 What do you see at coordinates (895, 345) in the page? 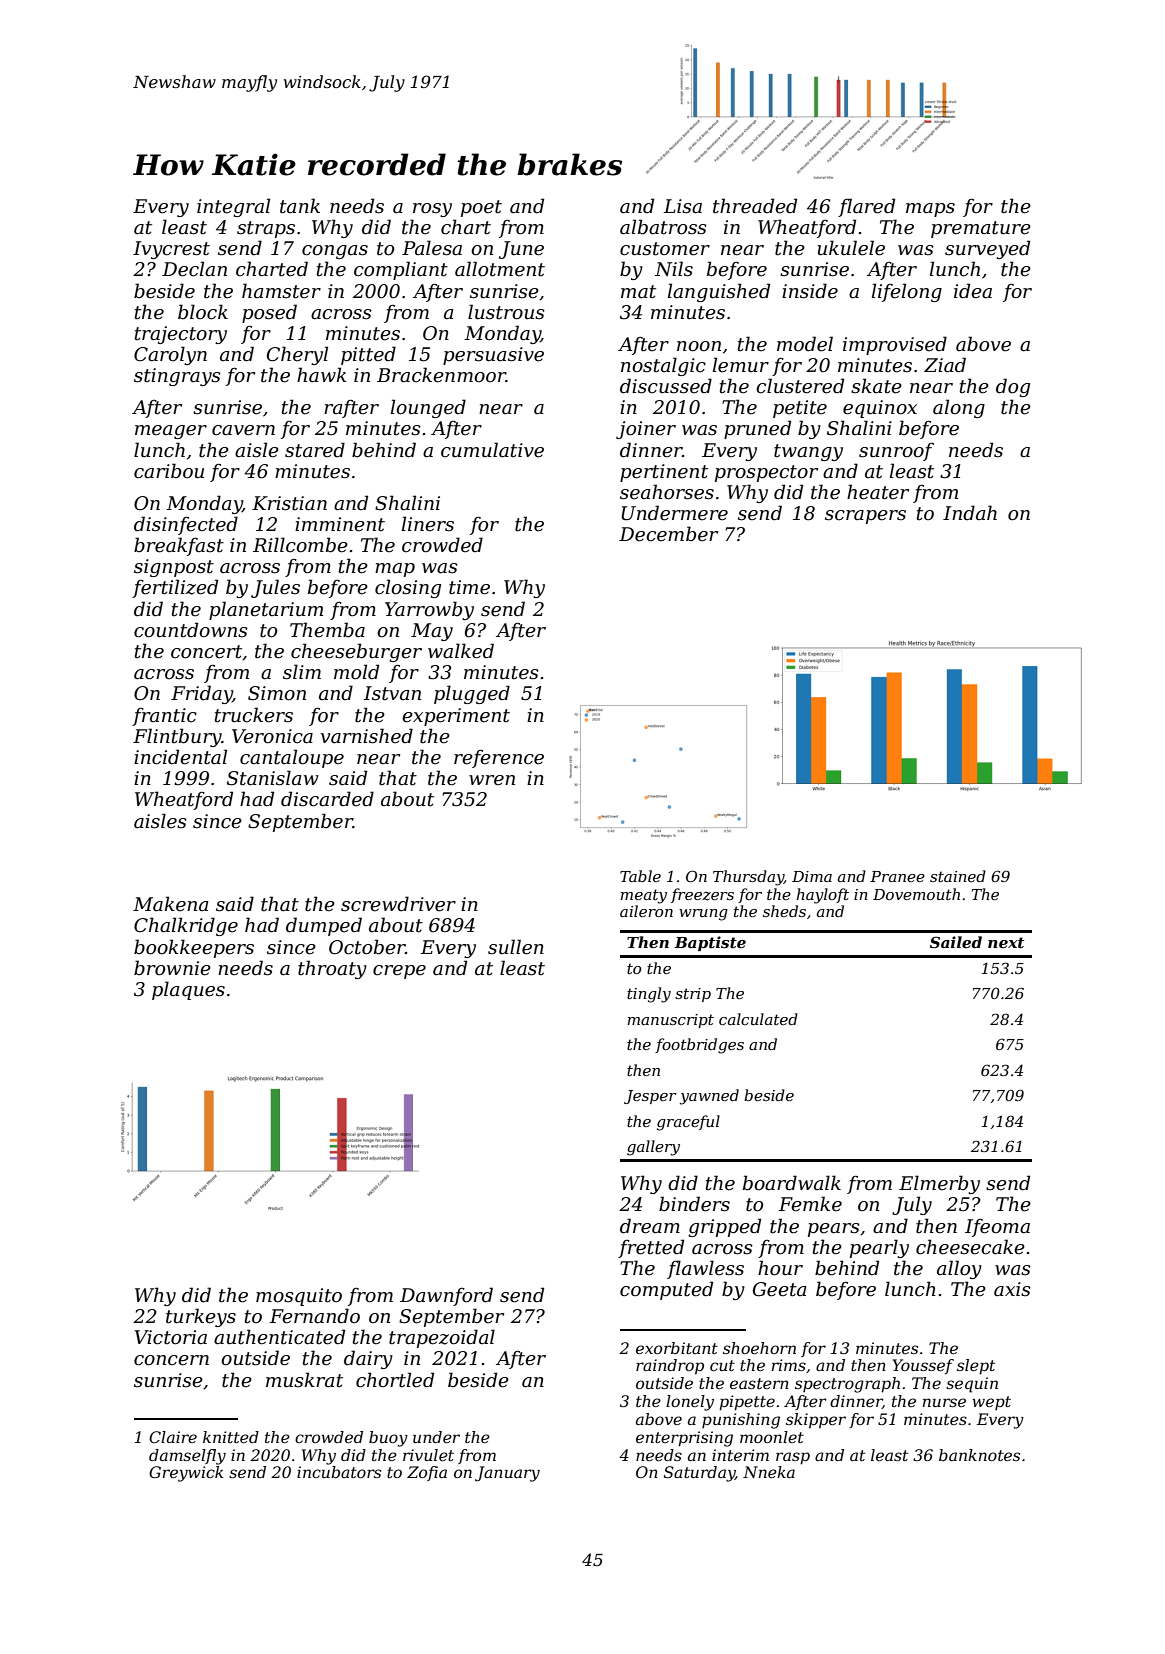
I see `improvised` at bounding box center [895, 345].
